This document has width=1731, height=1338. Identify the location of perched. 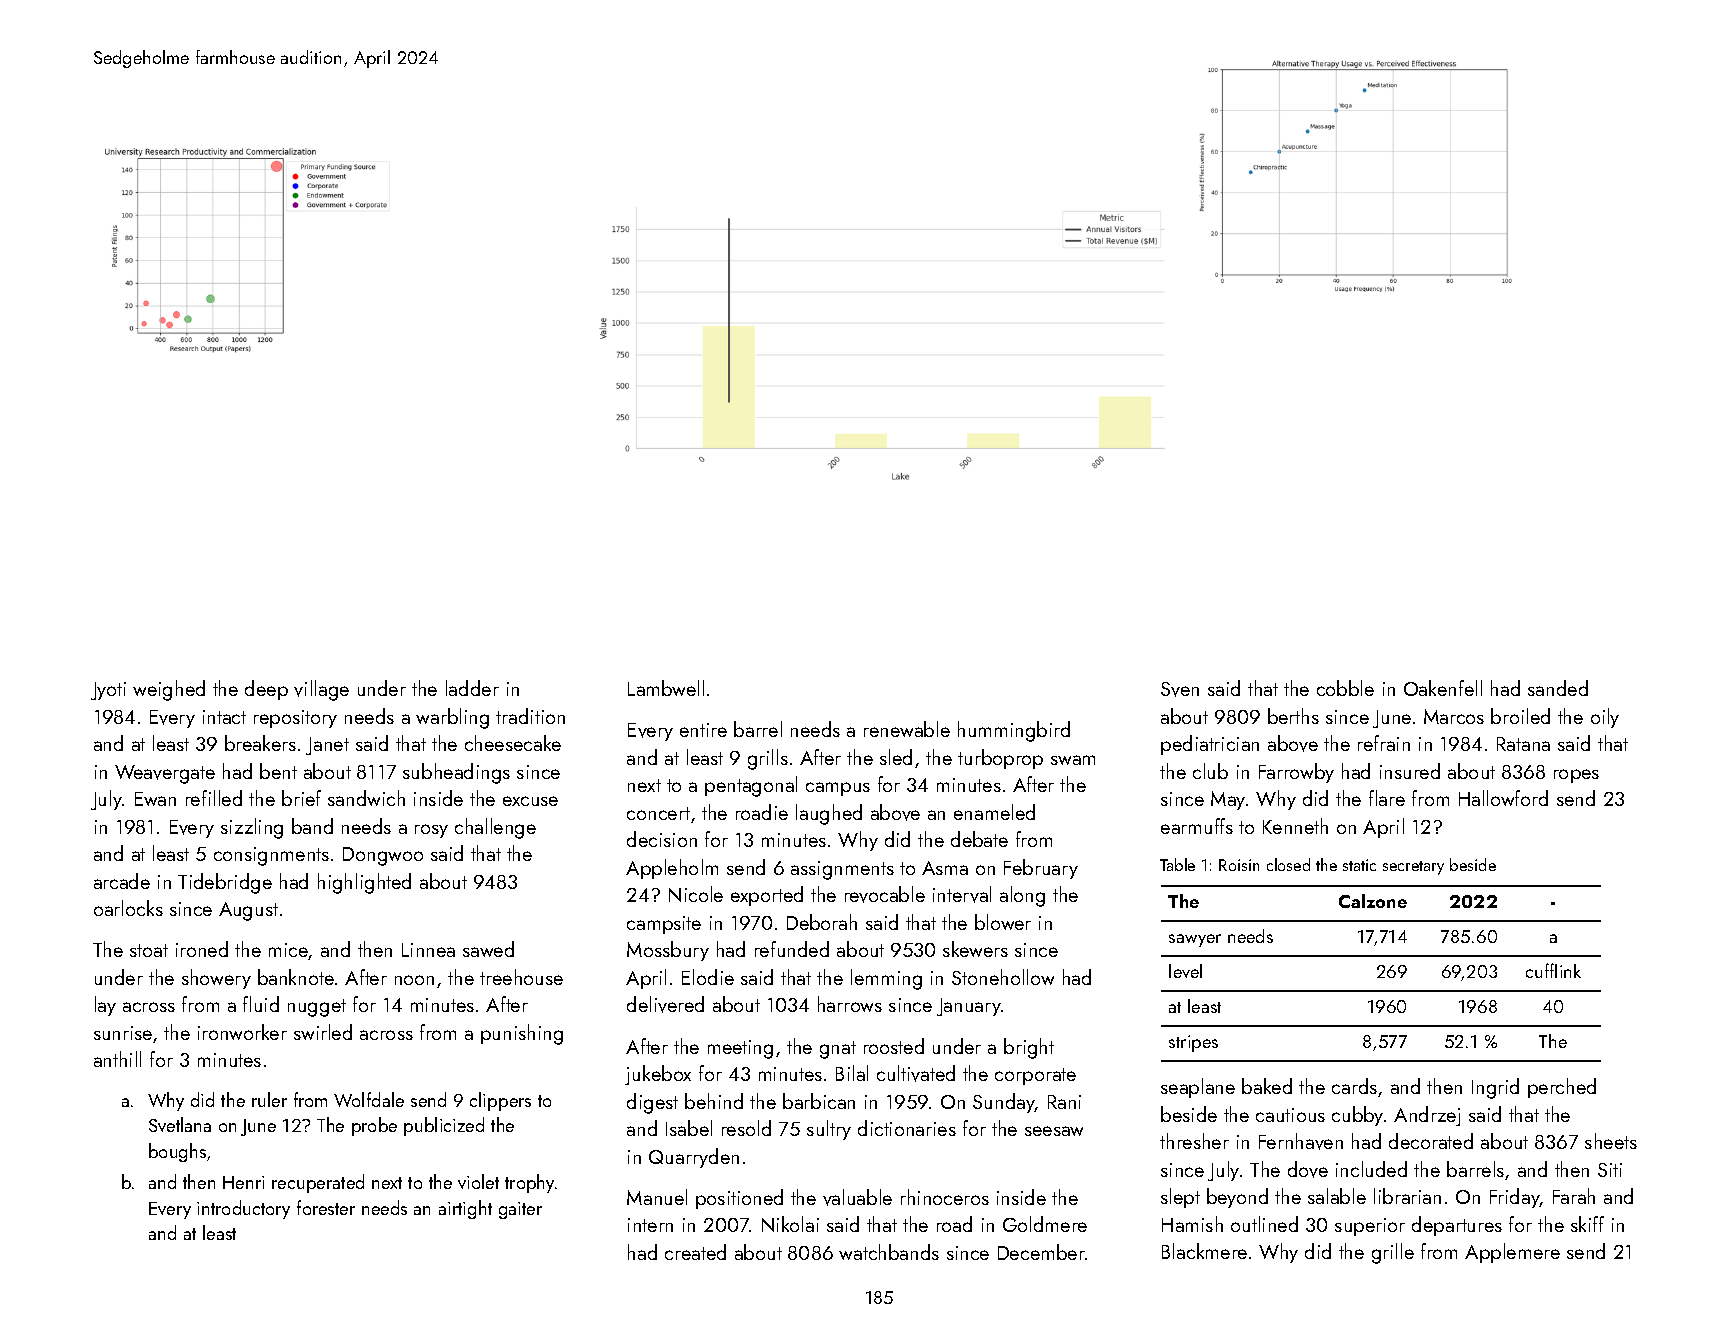
(1562, 1088).
